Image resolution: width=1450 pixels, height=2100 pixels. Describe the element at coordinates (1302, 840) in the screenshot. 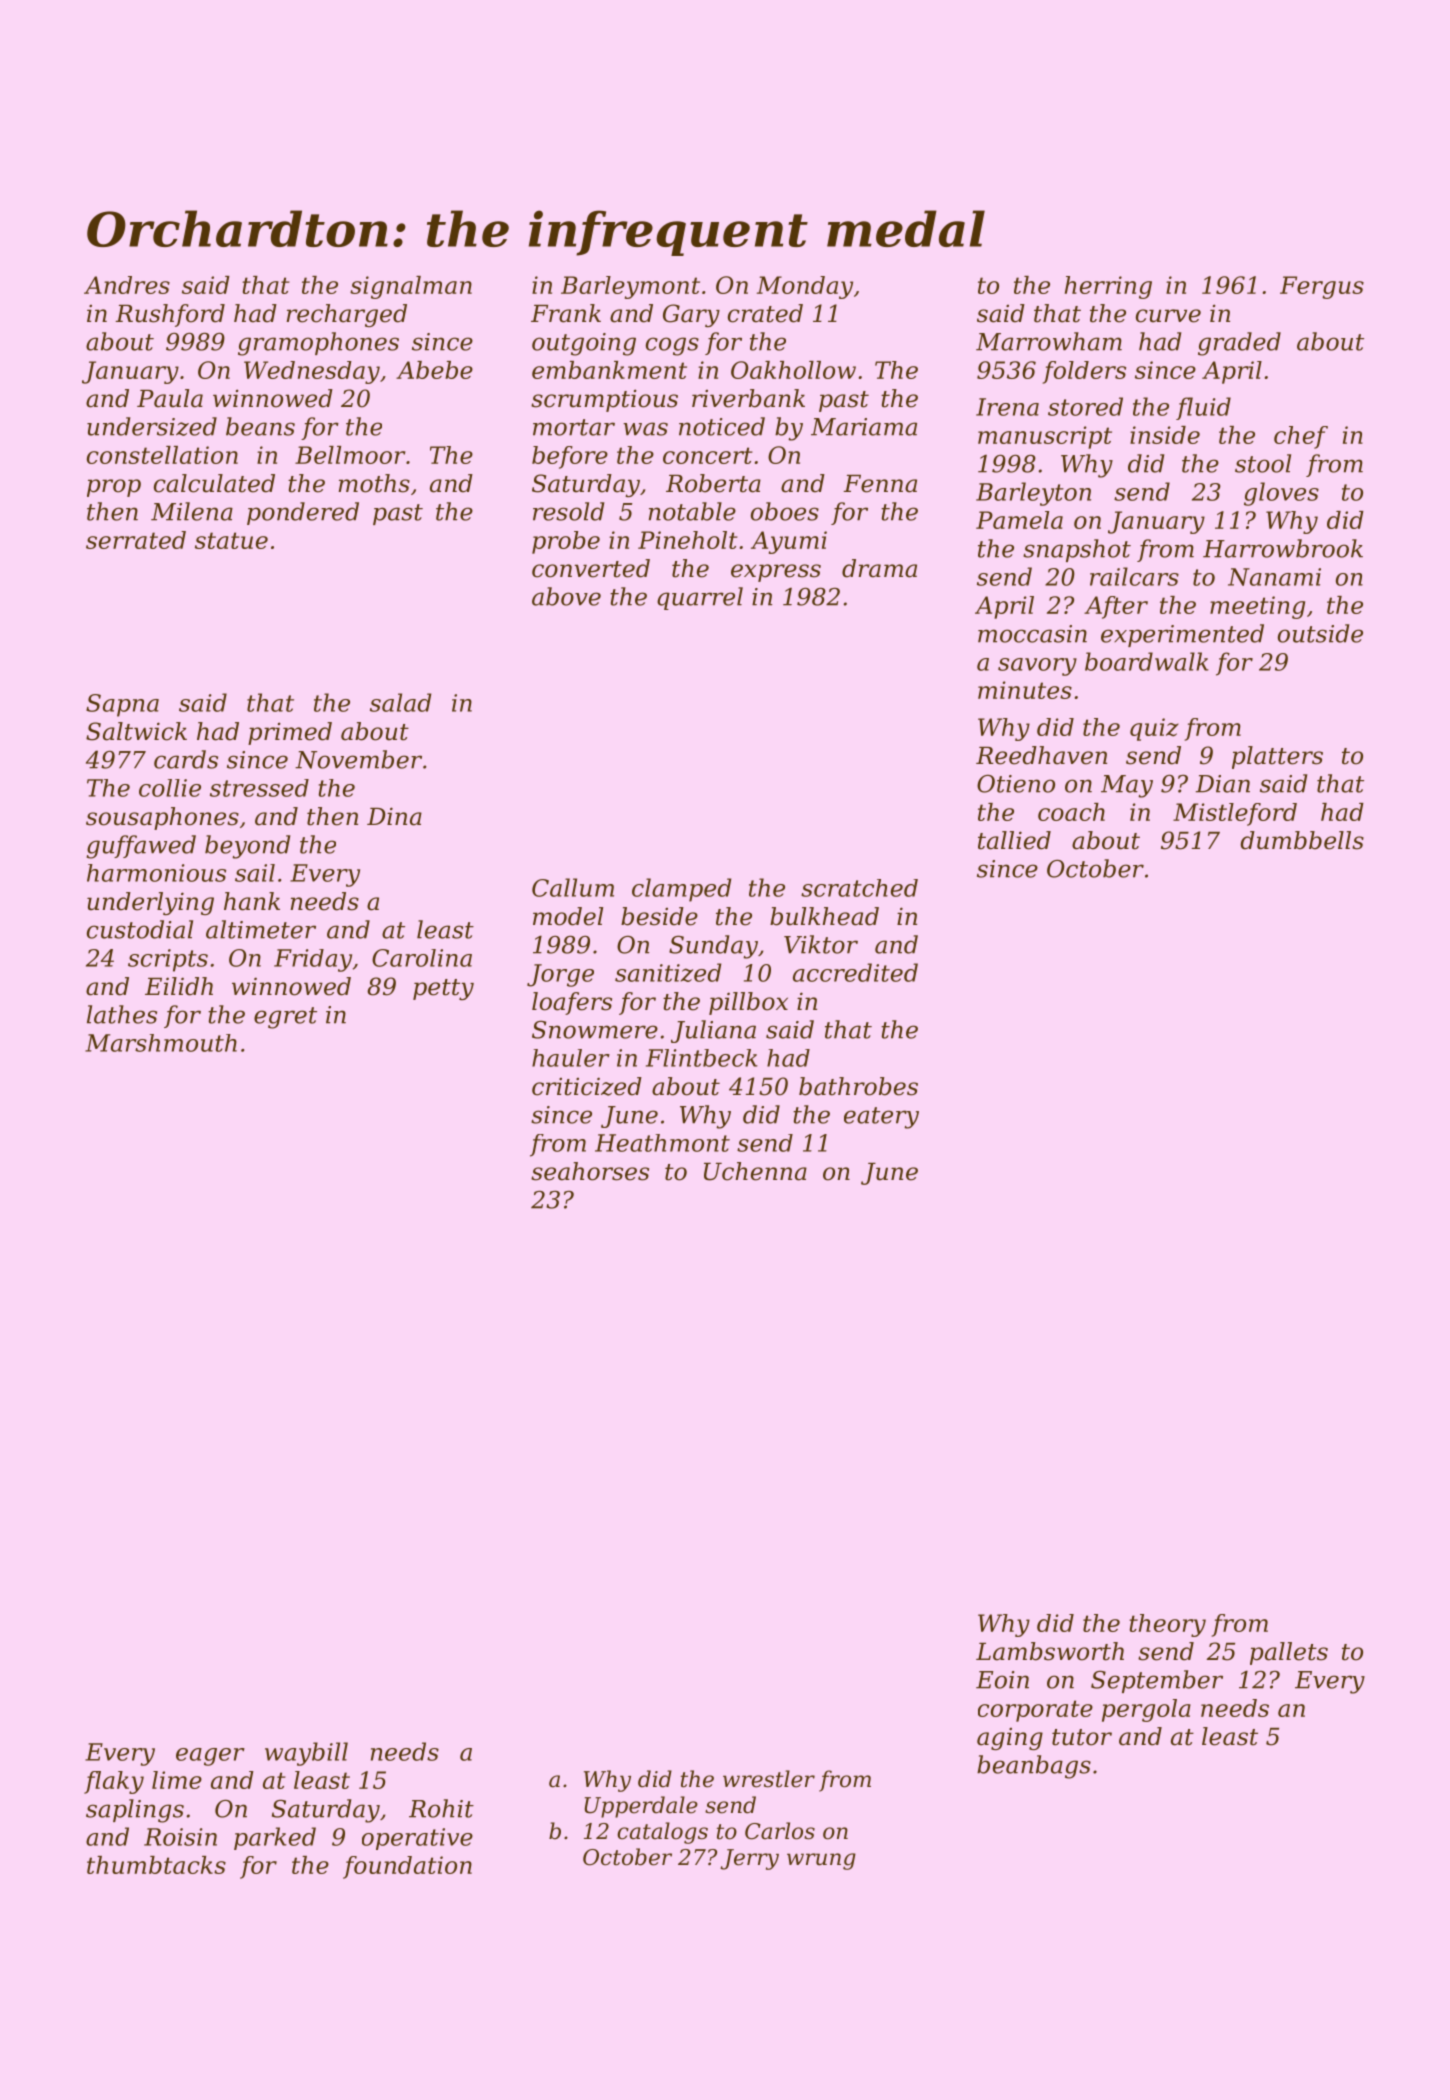

I see `dumbbells` at that location.
